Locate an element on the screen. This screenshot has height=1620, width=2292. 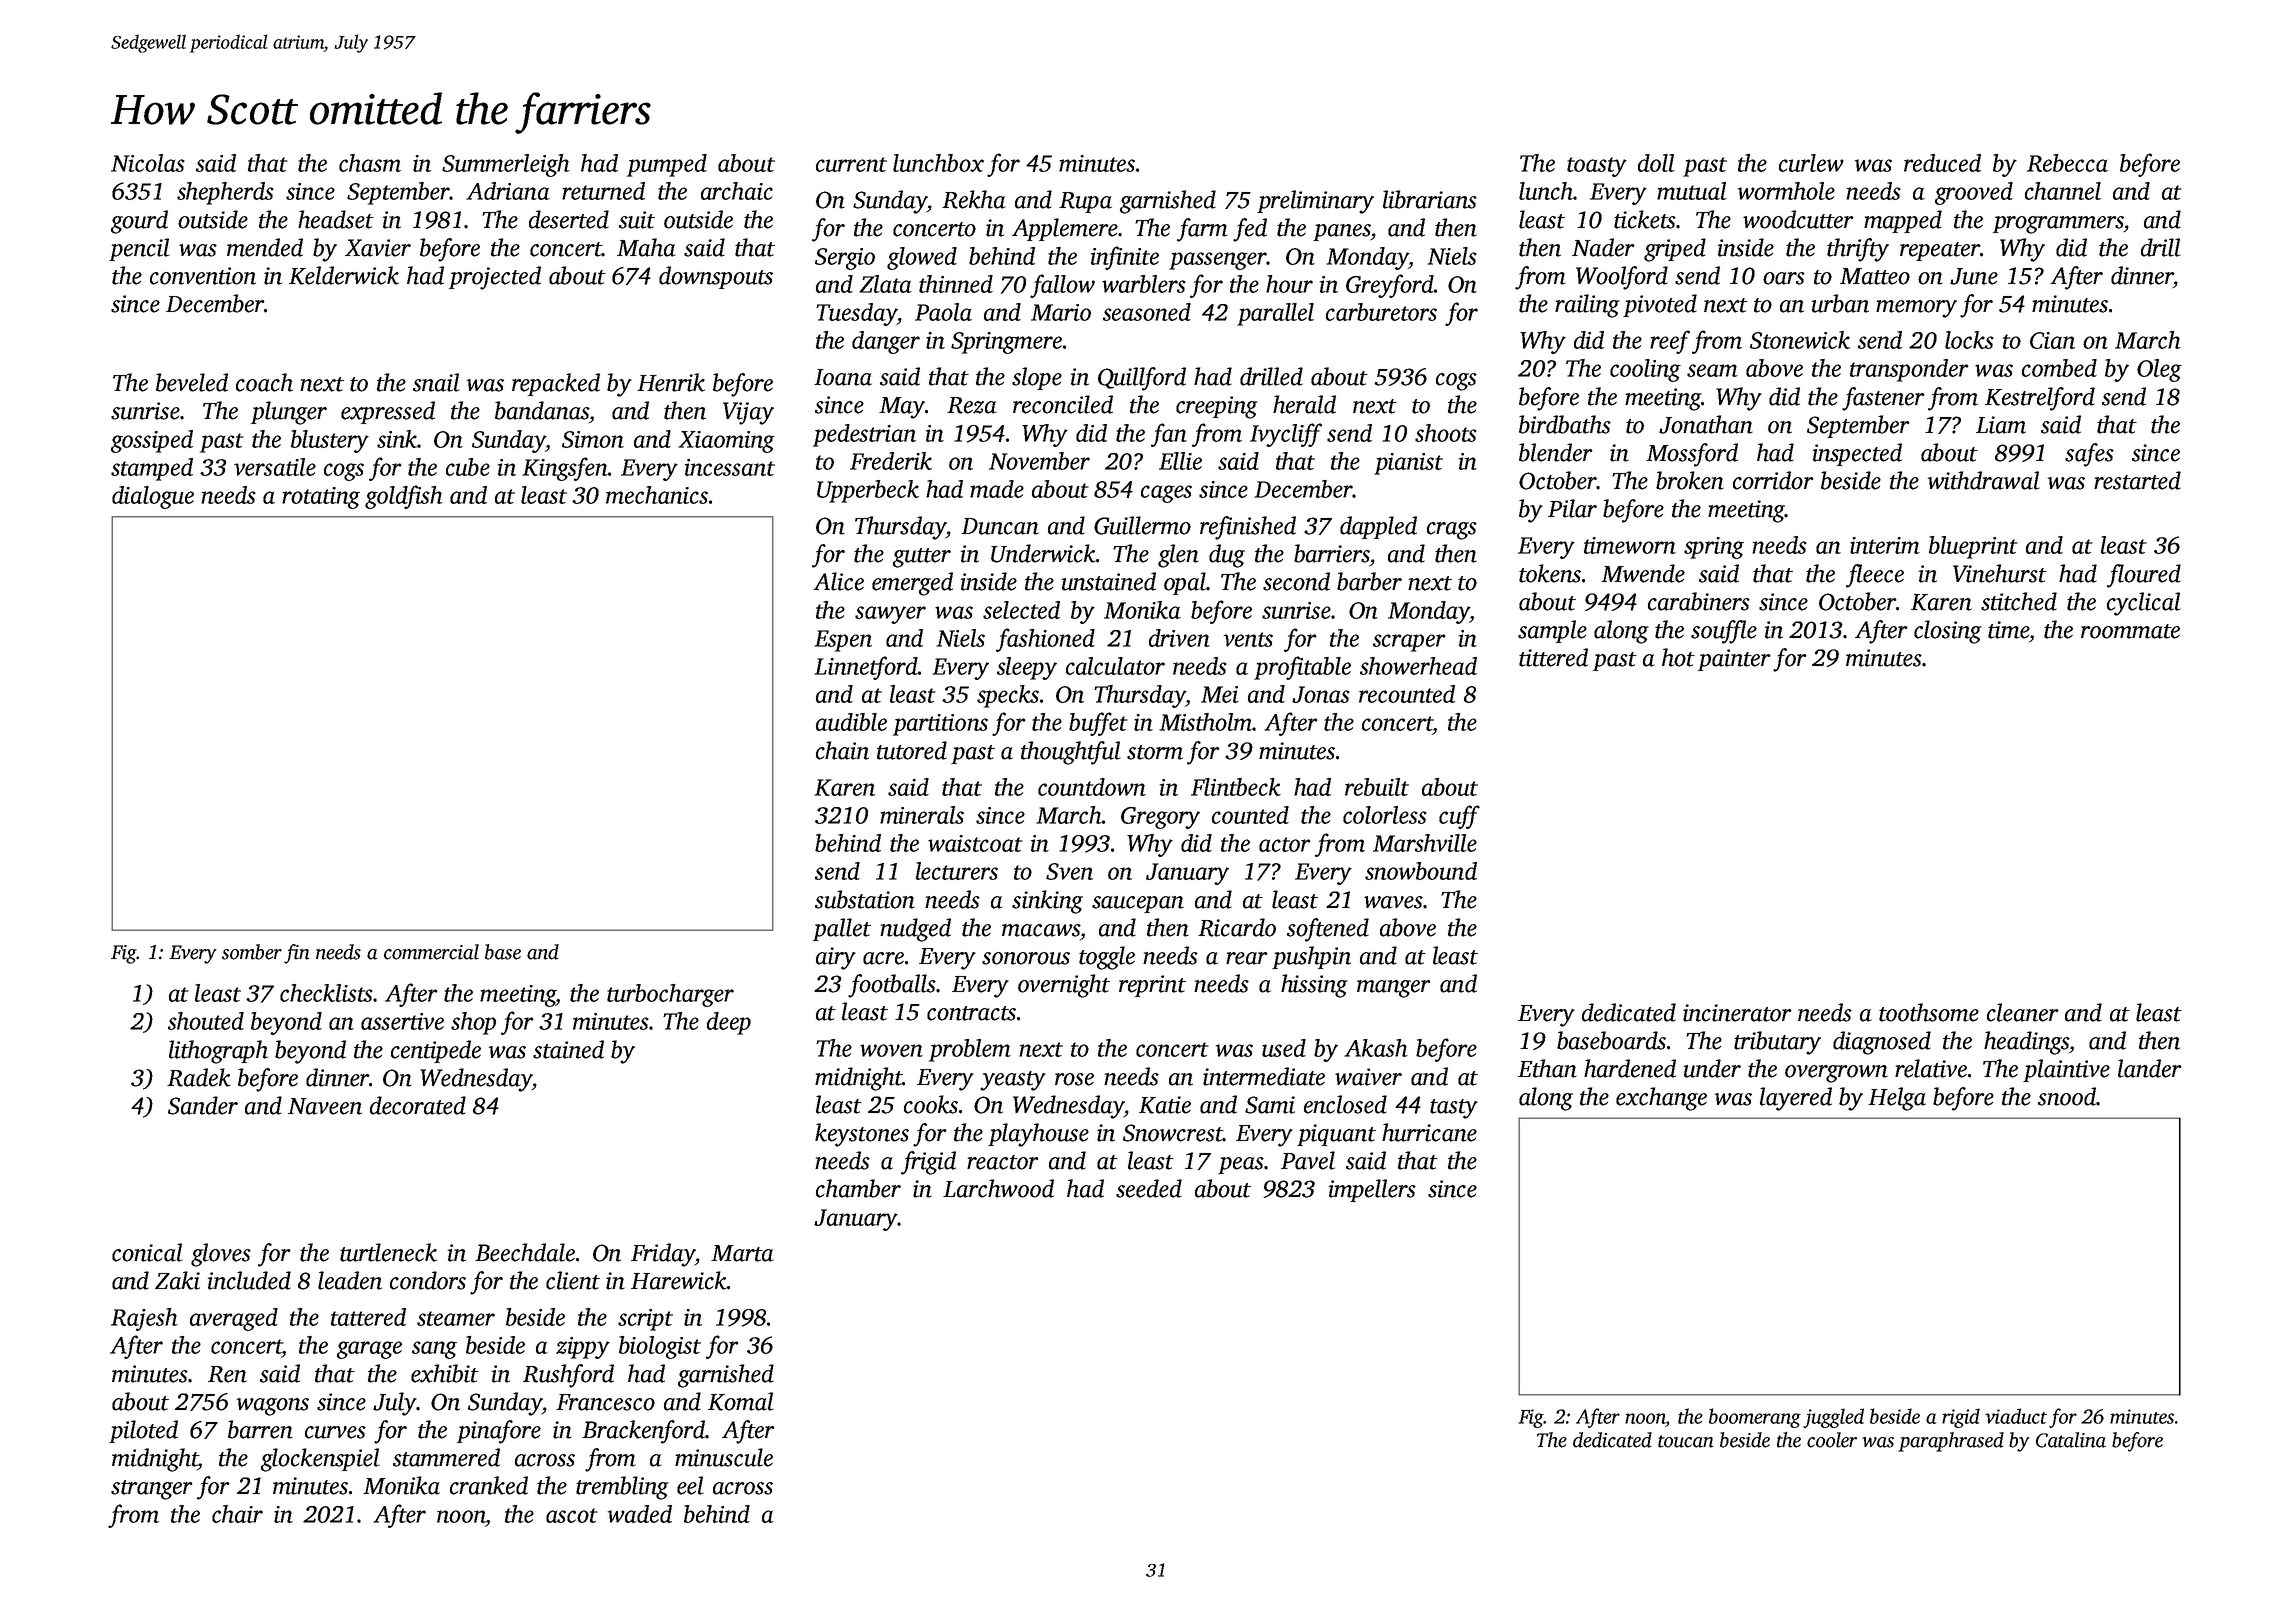
inspected is located at coordinates (1857, 454).
